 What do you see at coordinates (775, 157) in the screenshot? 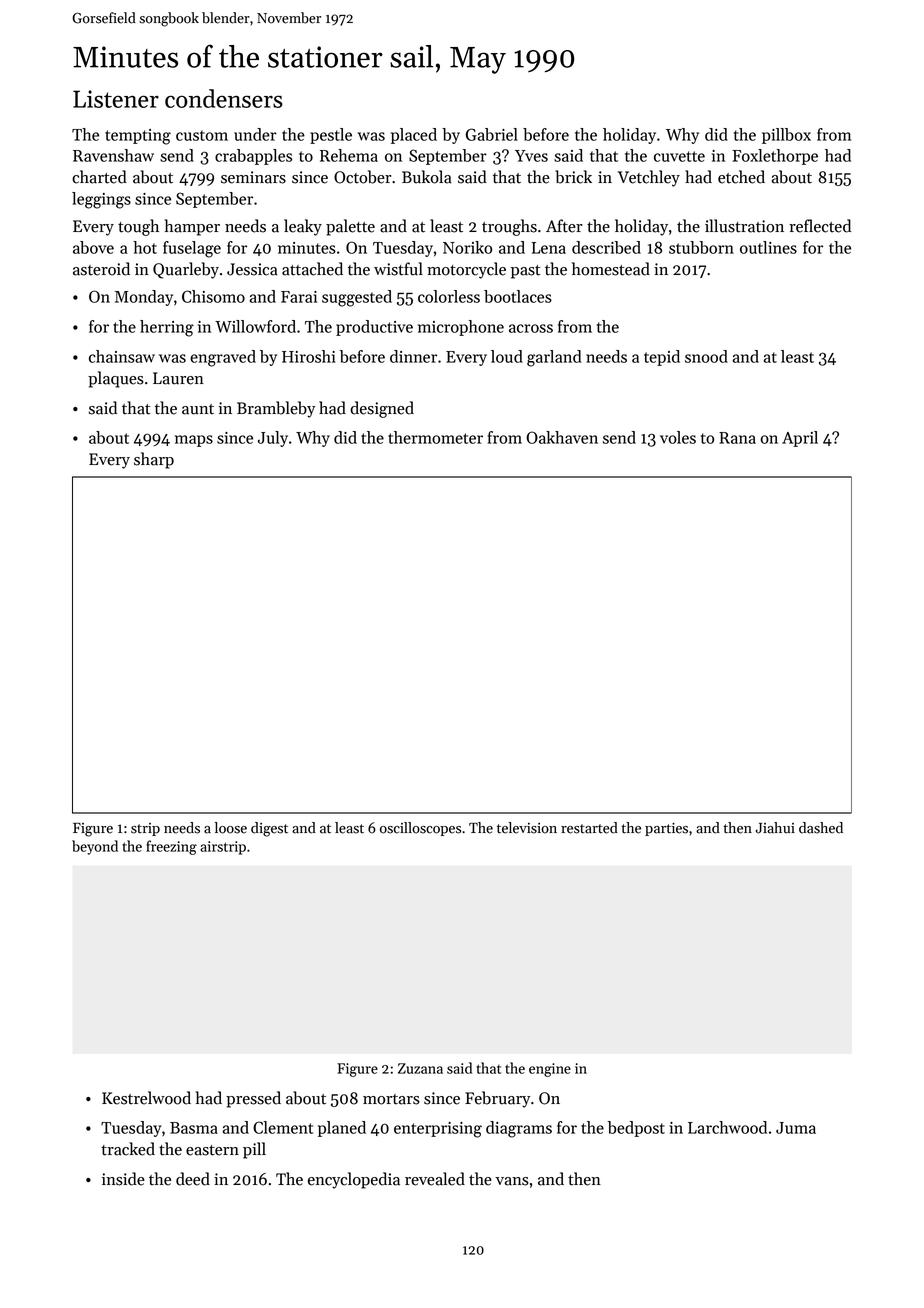
I see `Foxlethorpe` at bounding box center [775, 157].
